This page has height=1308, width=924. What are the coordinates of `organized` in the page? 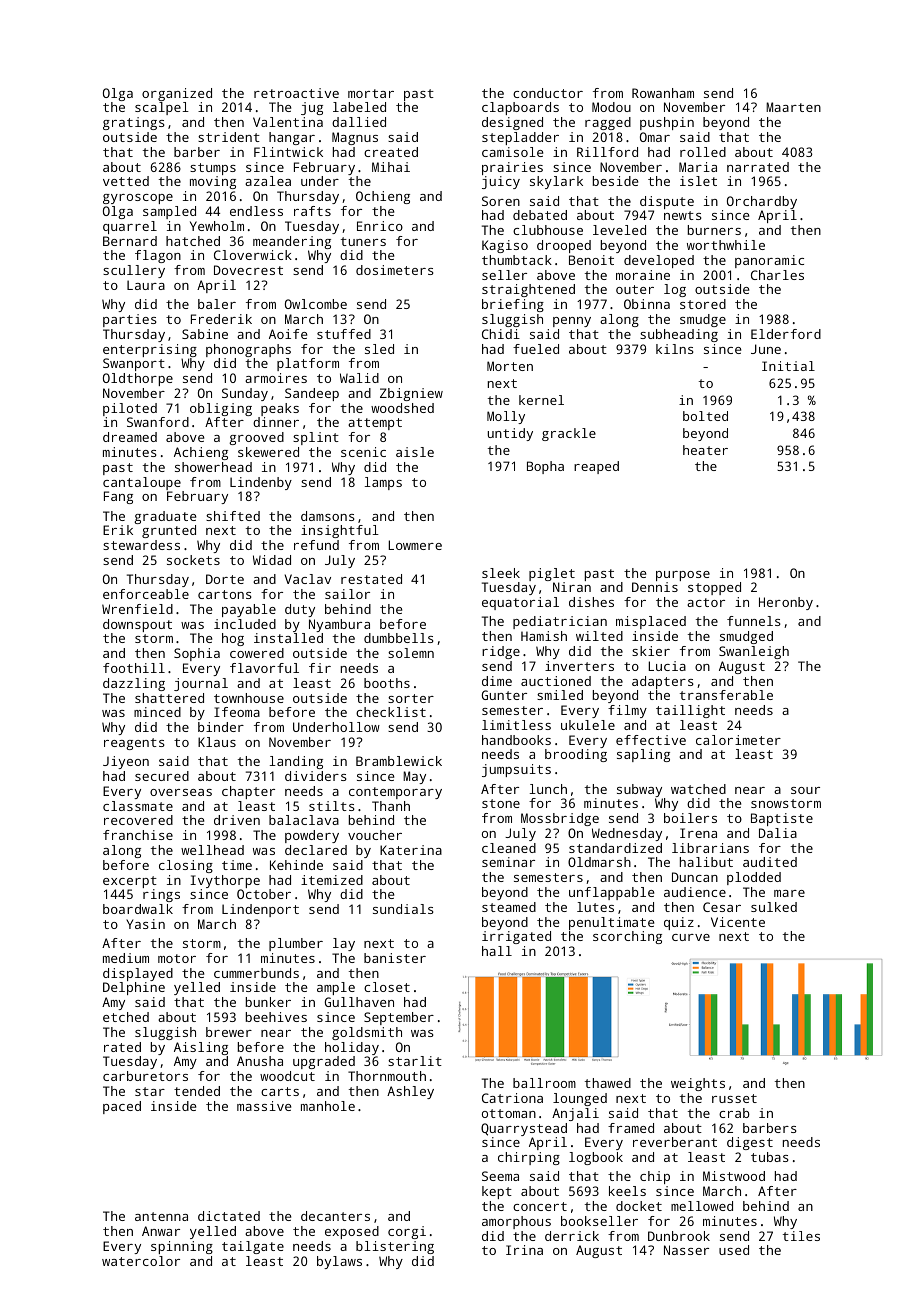 It's located at (177, 94).
